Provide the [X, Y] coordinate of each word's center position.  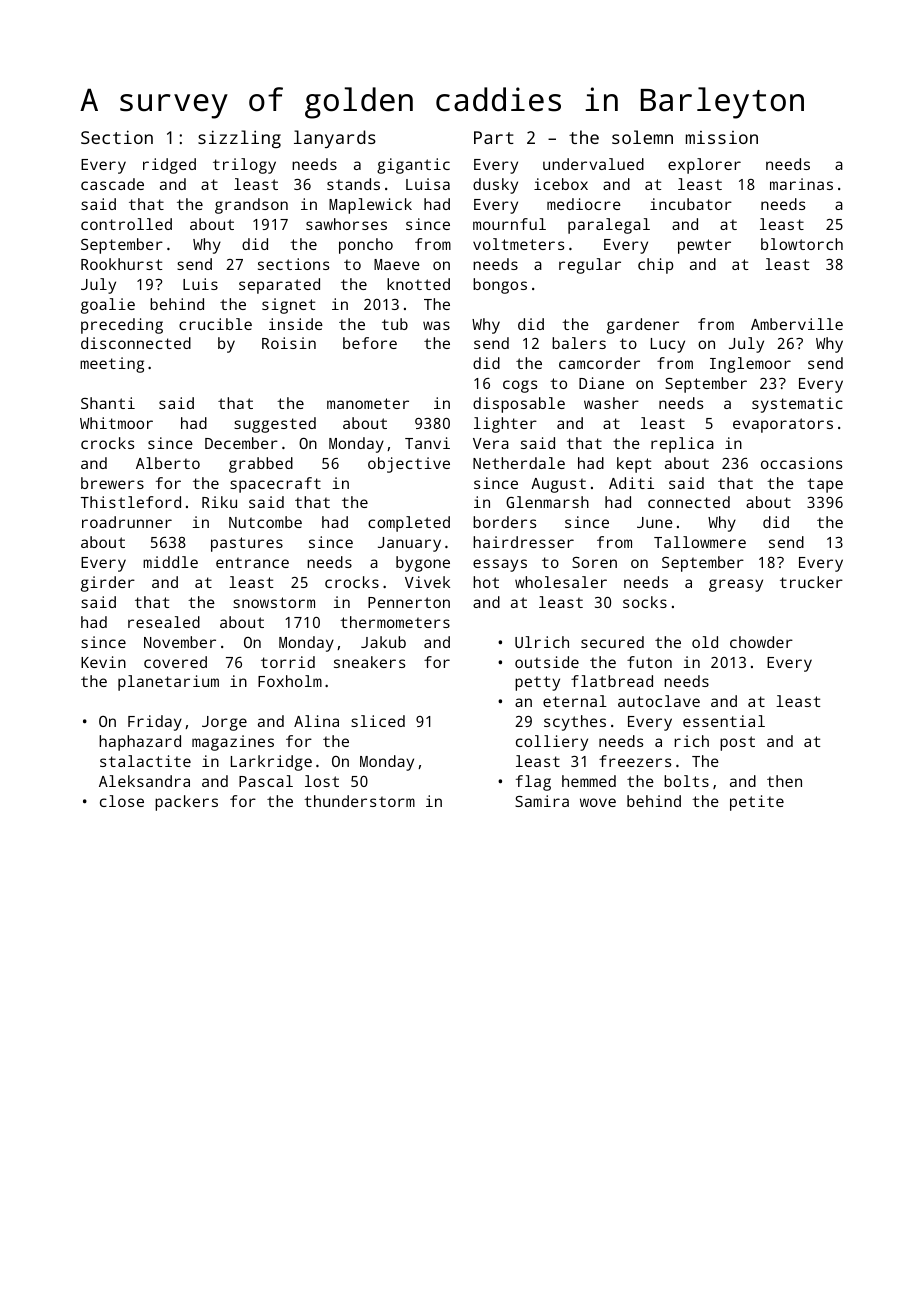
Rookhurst [121, 264]
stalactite [145, 761]
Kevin [103, 662]
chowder [761, 642]
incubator [691, 204]
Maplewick [370, 206]
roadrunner [127, 522]
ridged [169, 166]
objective [409, 465]
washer [611, 403]
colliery [552, 743]
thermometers [395, 622]
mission [722, 137]
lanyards [335, 139]
